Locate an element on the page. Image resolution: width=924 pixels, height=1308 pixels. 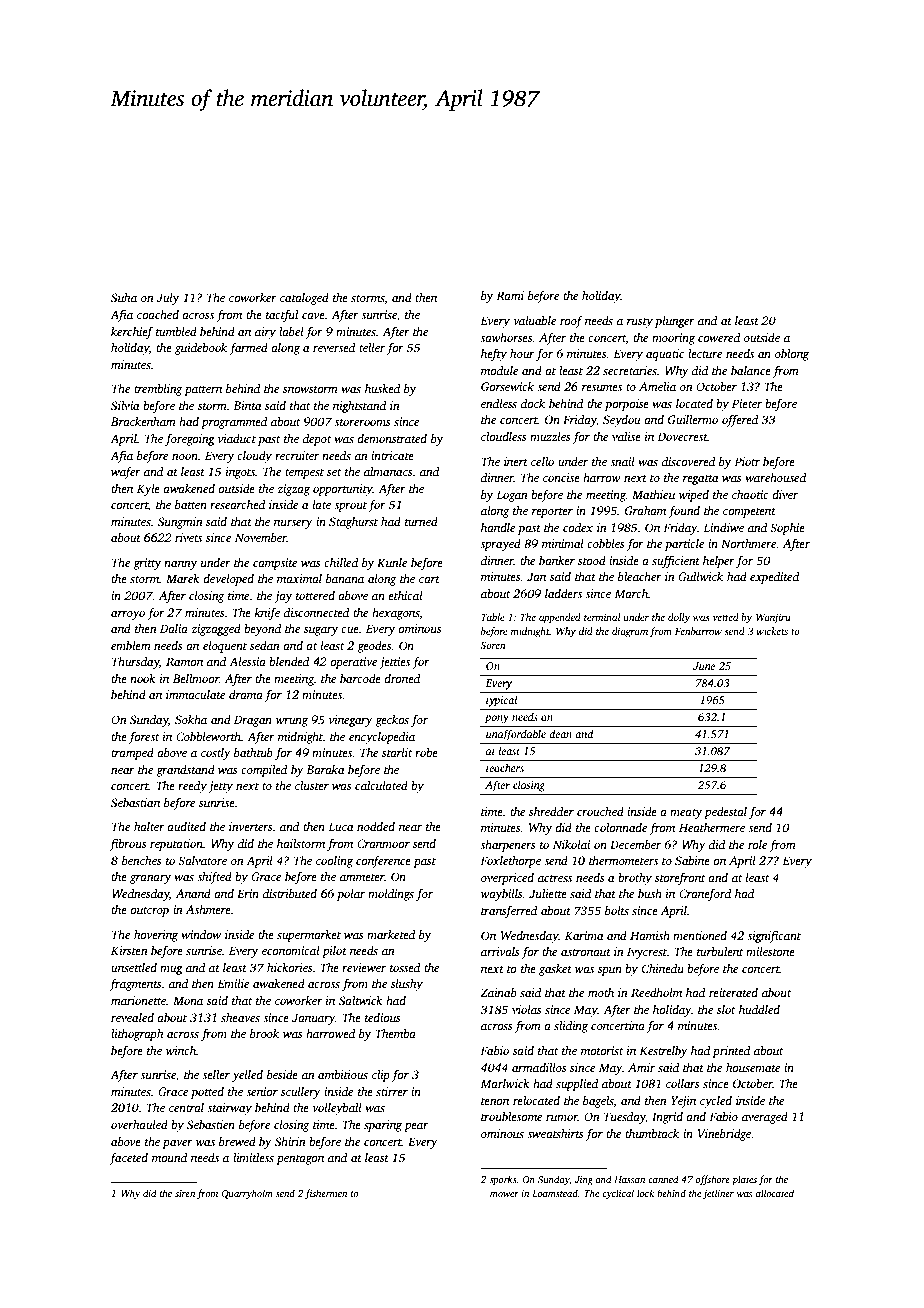
jetliner is located at coordinates (718, 1194).
